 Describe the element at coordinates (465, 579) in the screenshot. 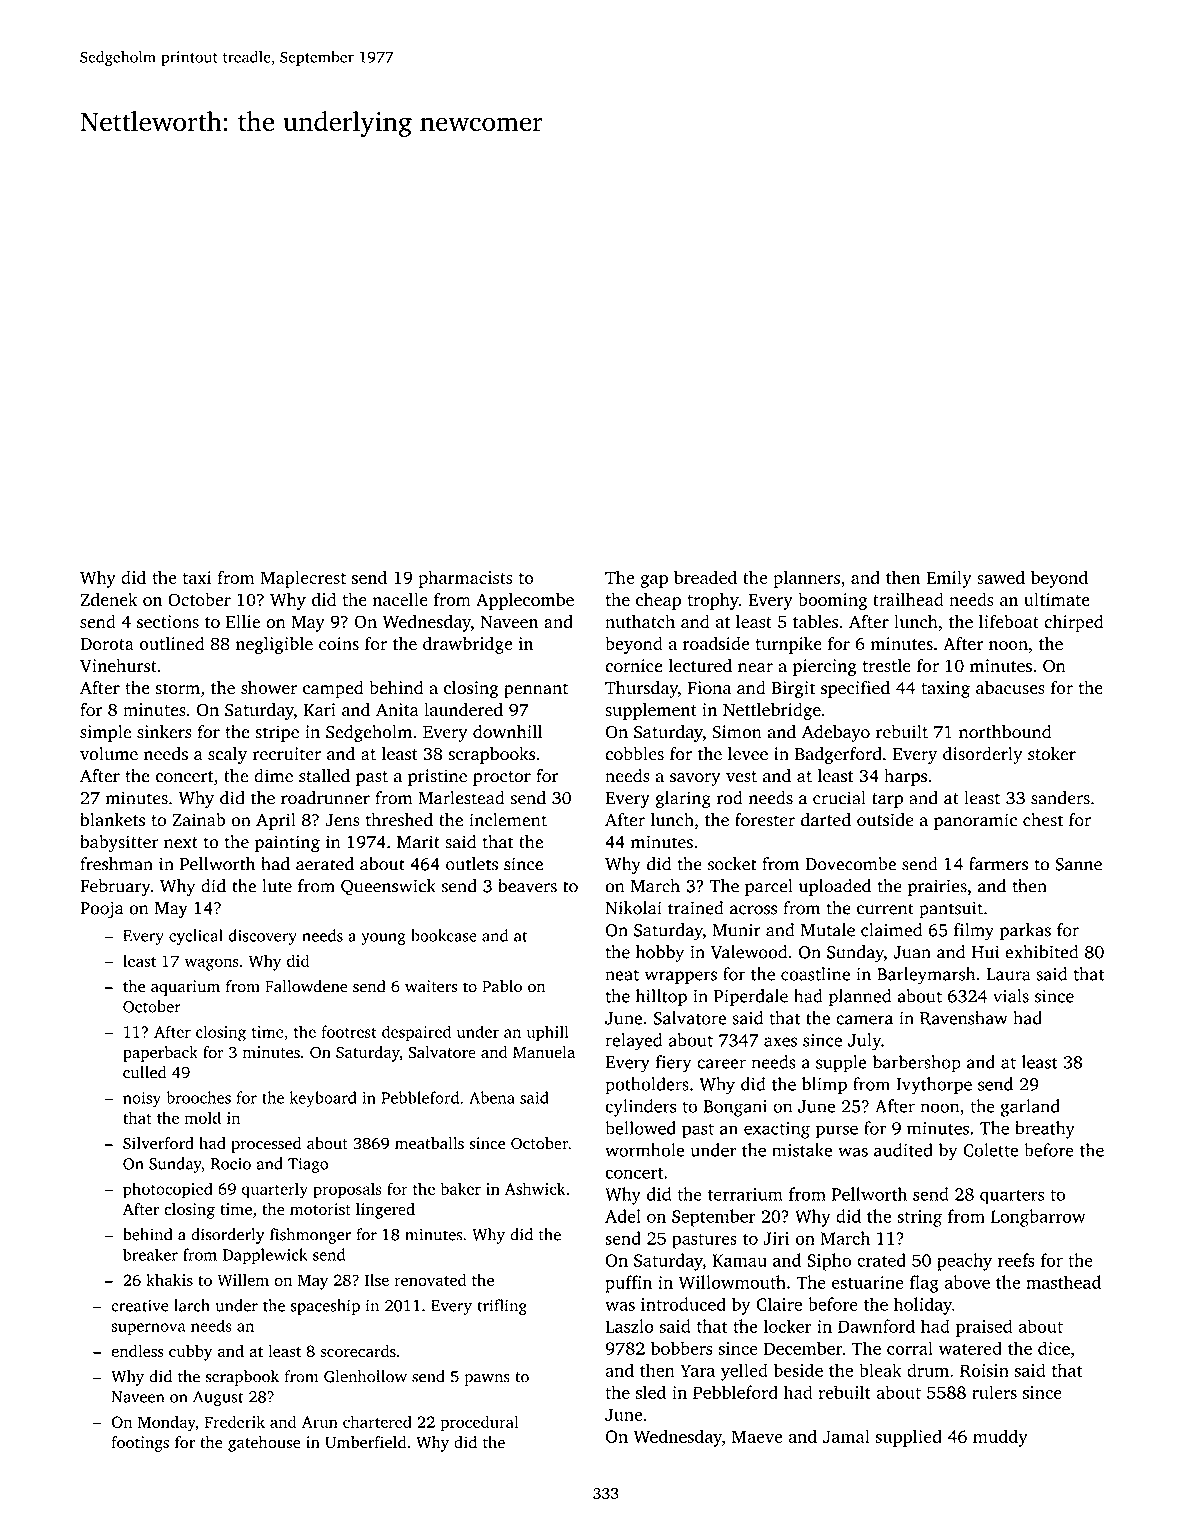

I see `pharmacists` at that location.
